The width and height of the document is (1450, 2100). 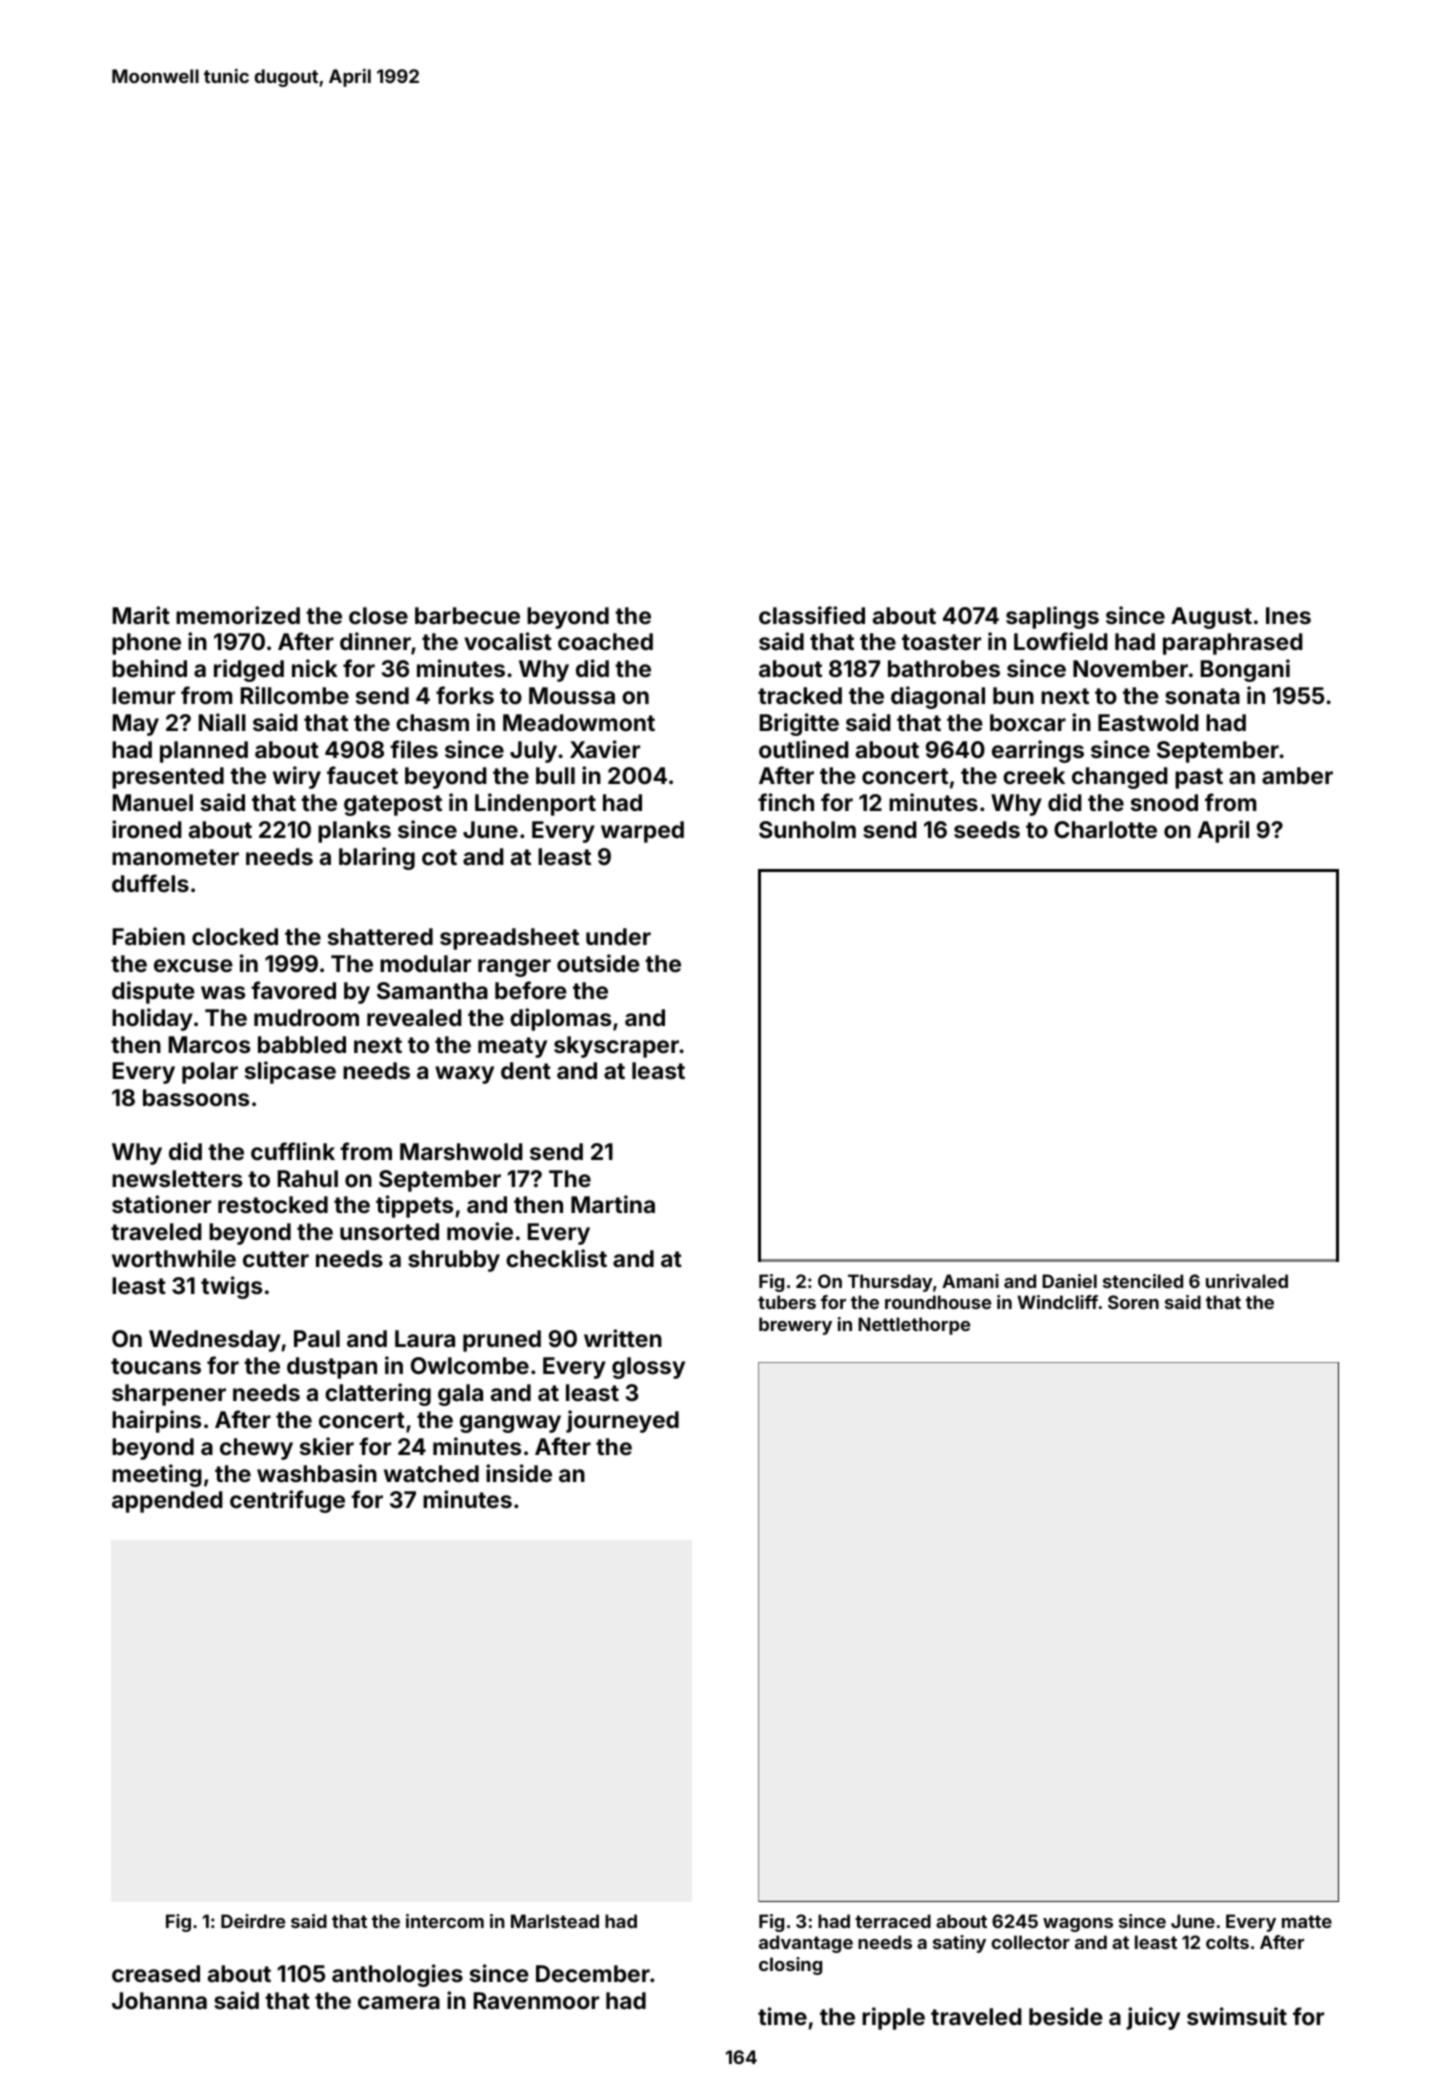 What do you see at coordinates (290, 1072) in the document?
I see `slipcase` at bounding box center [290, 1072].
